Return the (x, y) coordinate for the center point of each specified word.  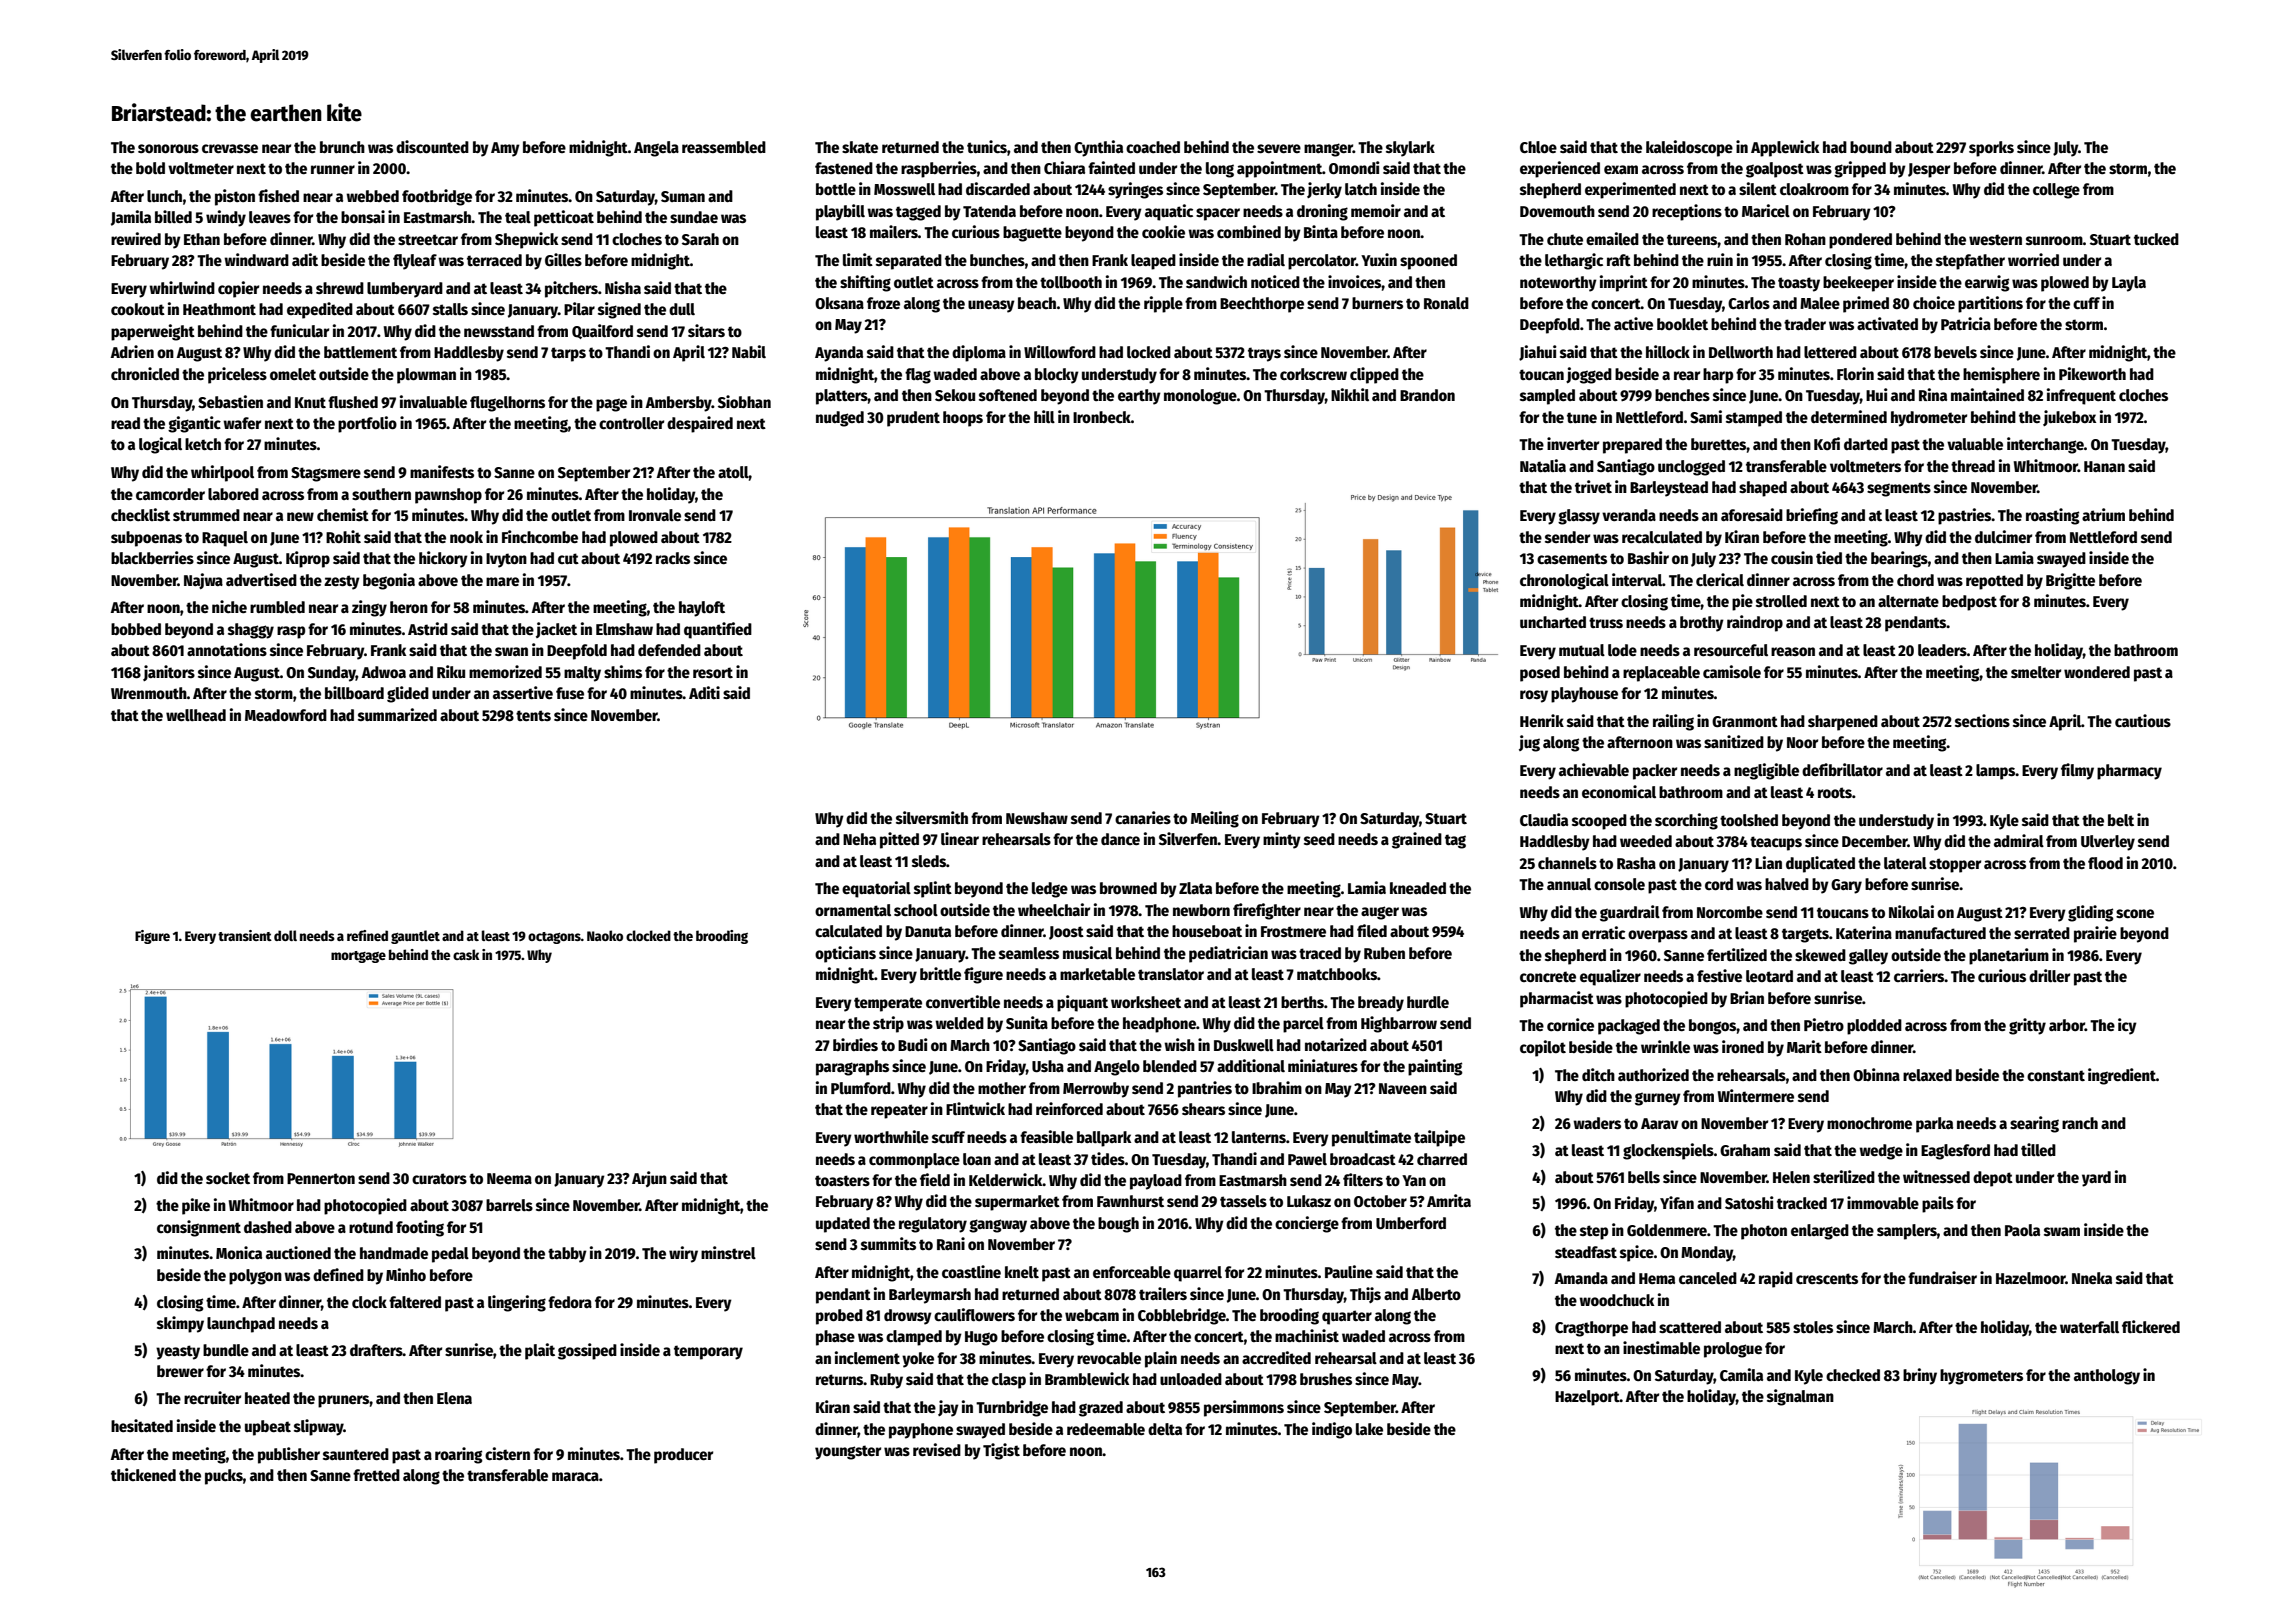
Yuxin (1379, 259)
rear (1687, 375)
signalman (1800, 1397)
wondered (2097, 672)
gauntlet (415, 937)
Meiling (1215, 819)
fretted (376, 1475)
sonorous (168, 149)
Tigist (1001, 1451)
